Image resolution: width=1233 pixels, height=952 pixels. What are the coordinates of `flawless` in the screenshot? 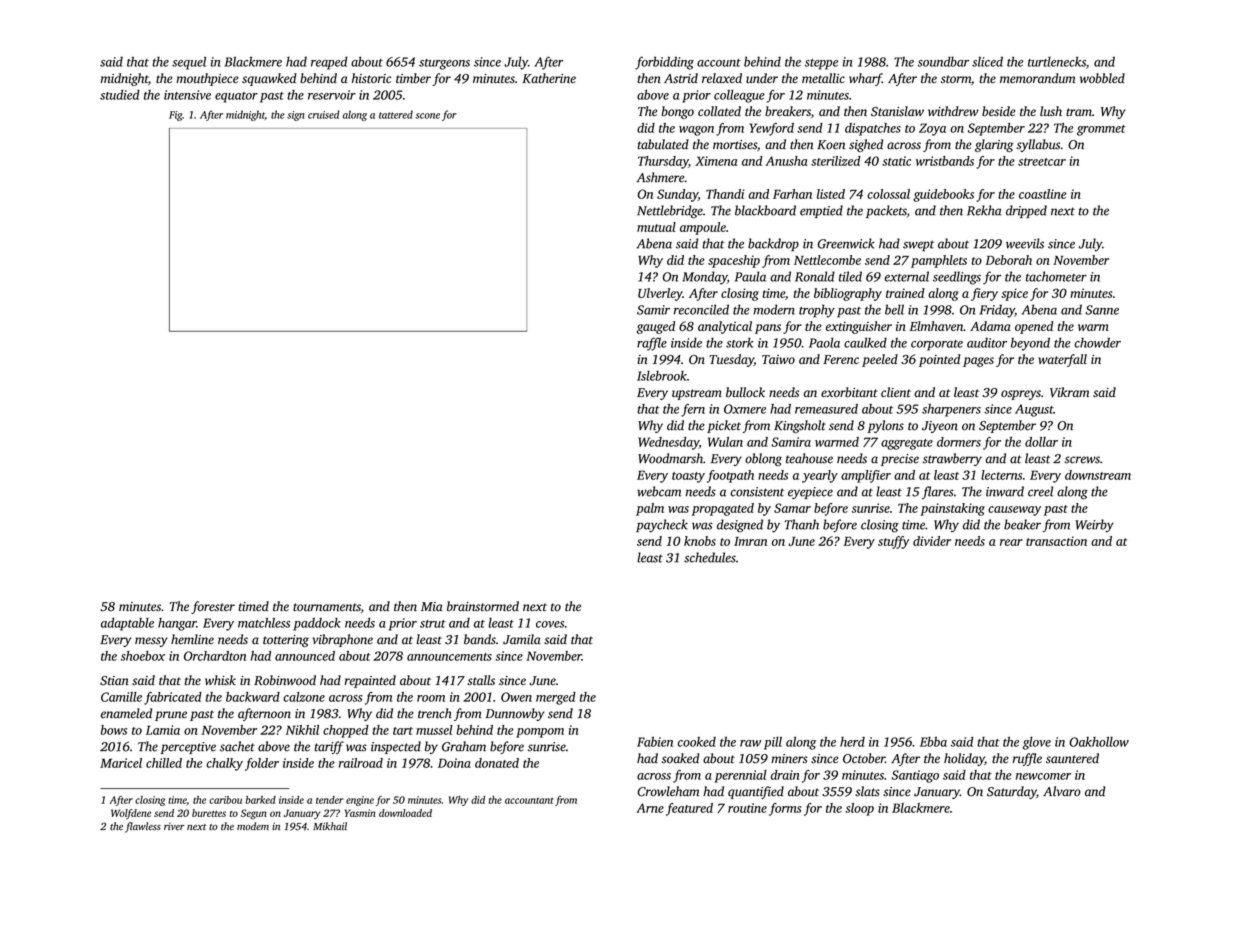 It's located at (143, 827).
